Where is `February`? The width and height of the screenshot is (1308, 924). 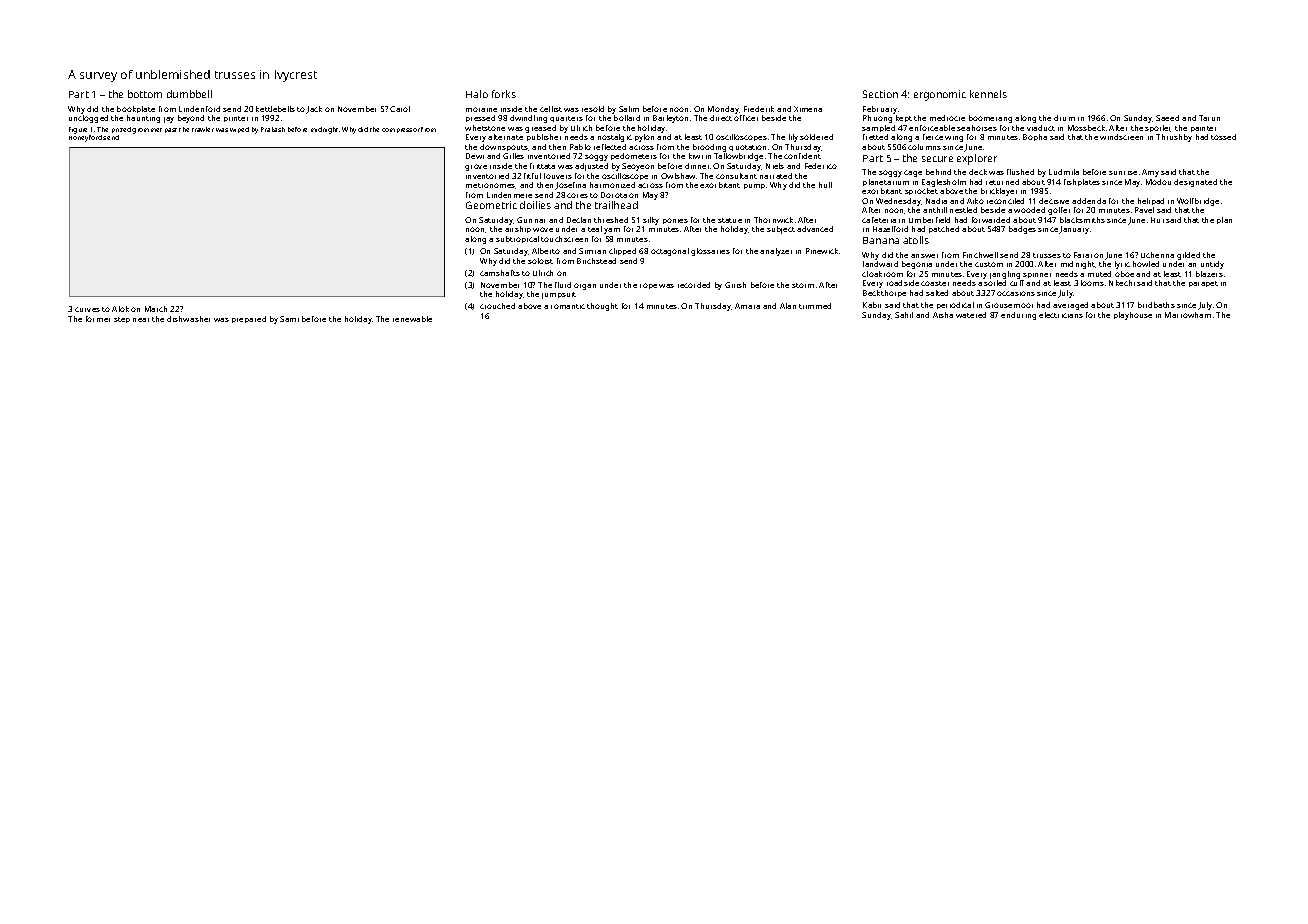
February is located at coordinates (880, 110).
